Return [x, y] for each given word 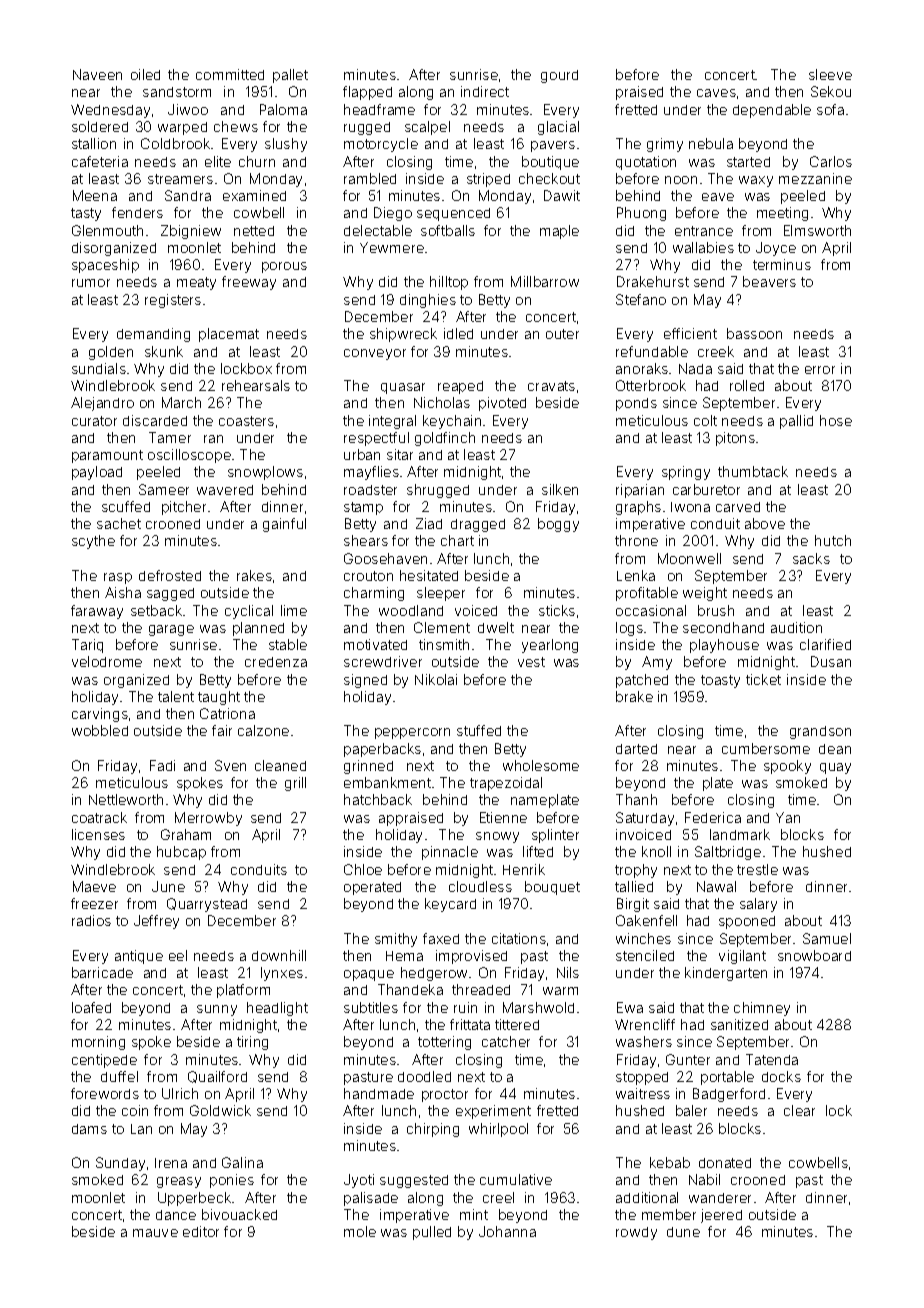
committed [230, 74]
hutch [833, 540]
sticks [557, 610]
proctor [445, 1095]
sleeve [830, 74]
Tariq [87, 646]
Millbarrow [545, 281]
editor [201, 1231]
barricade [102, 972]
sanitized [739, 1024]
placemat [229, 335]
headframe [379, 109]
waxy [756, 181]
